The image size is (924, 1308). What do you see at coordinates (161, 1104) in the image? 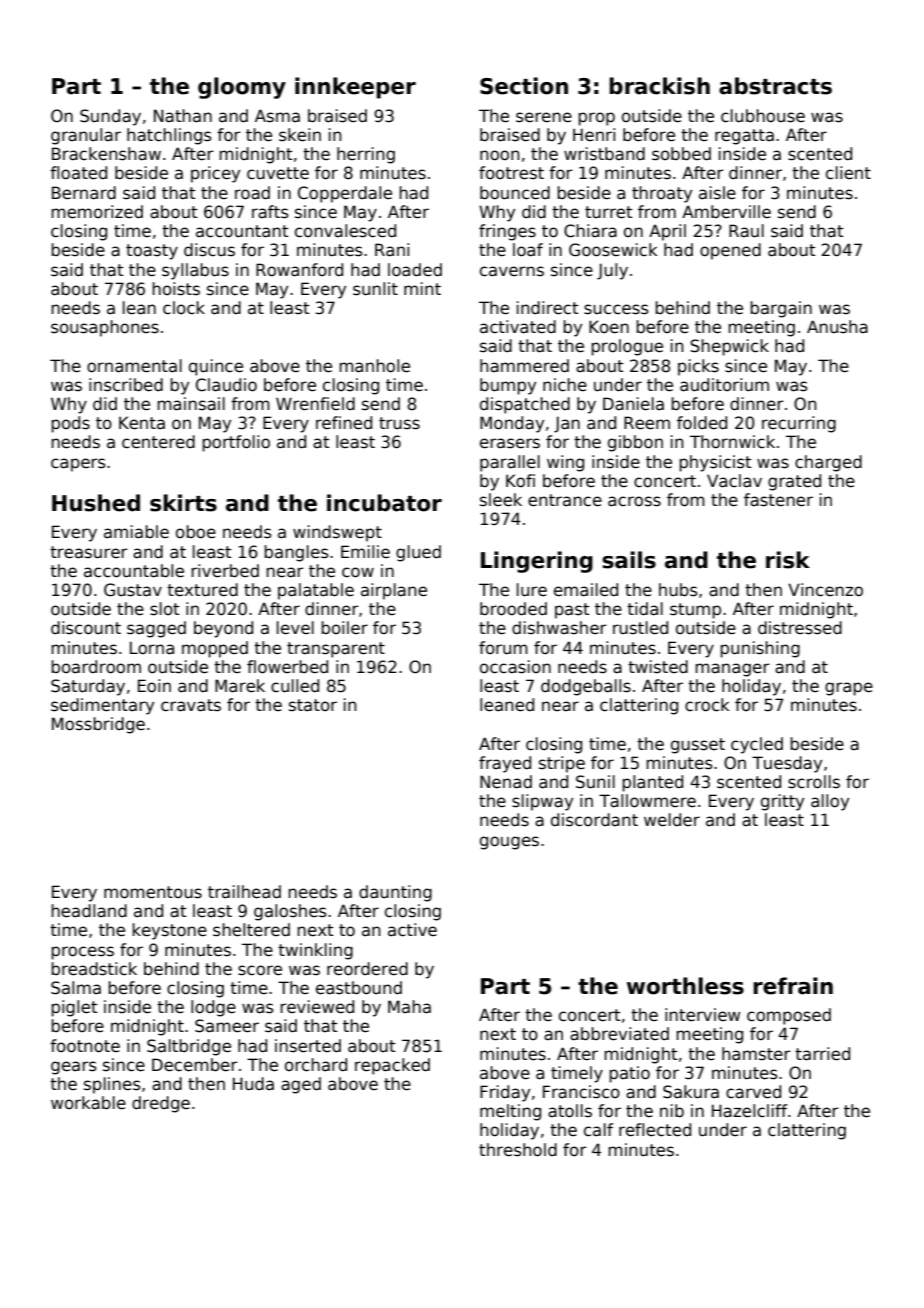
I see `dredge` at bounding box center [161, 1104].
